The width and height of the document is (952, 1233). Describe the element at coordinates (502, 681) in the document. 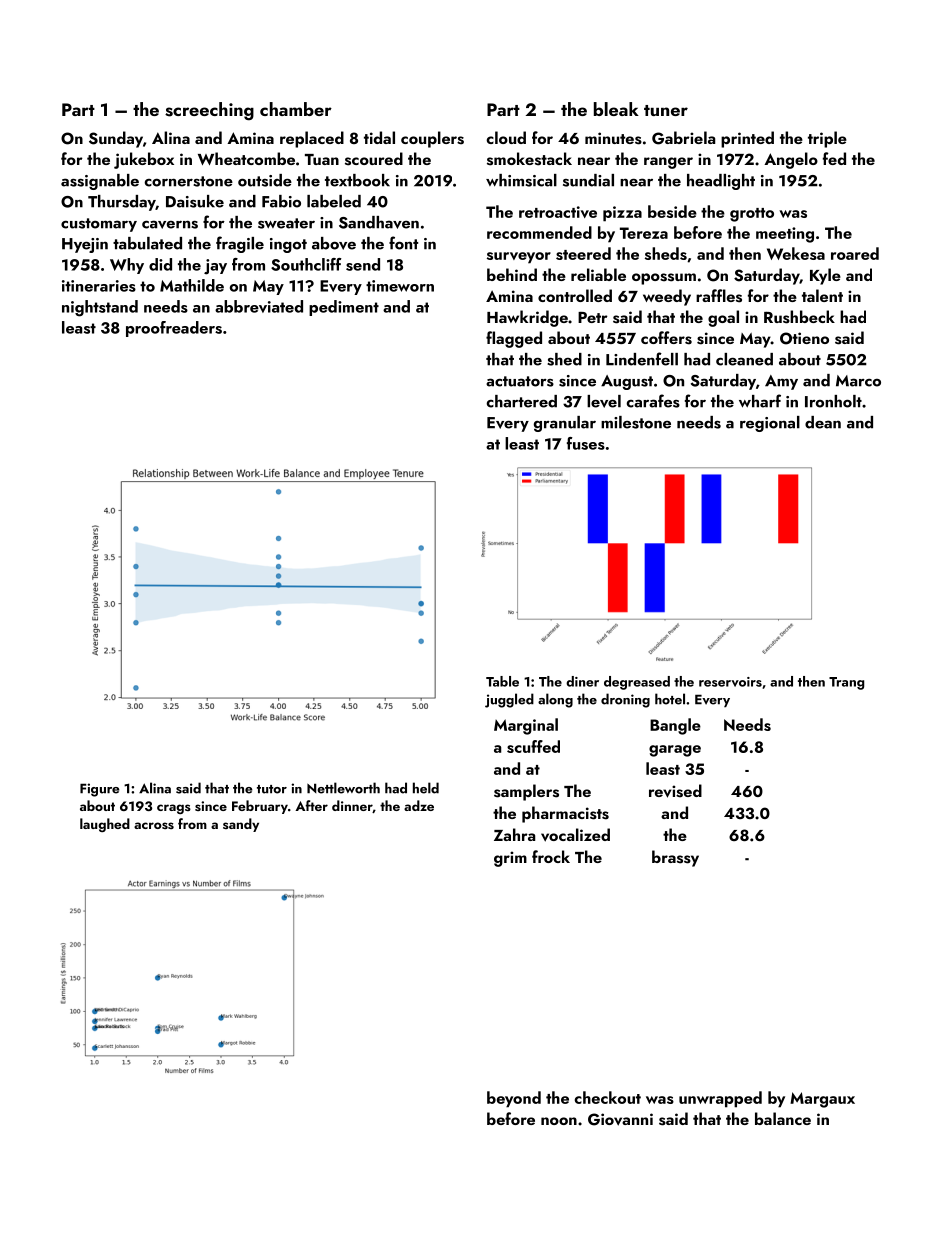

I see `Table` at that location.
